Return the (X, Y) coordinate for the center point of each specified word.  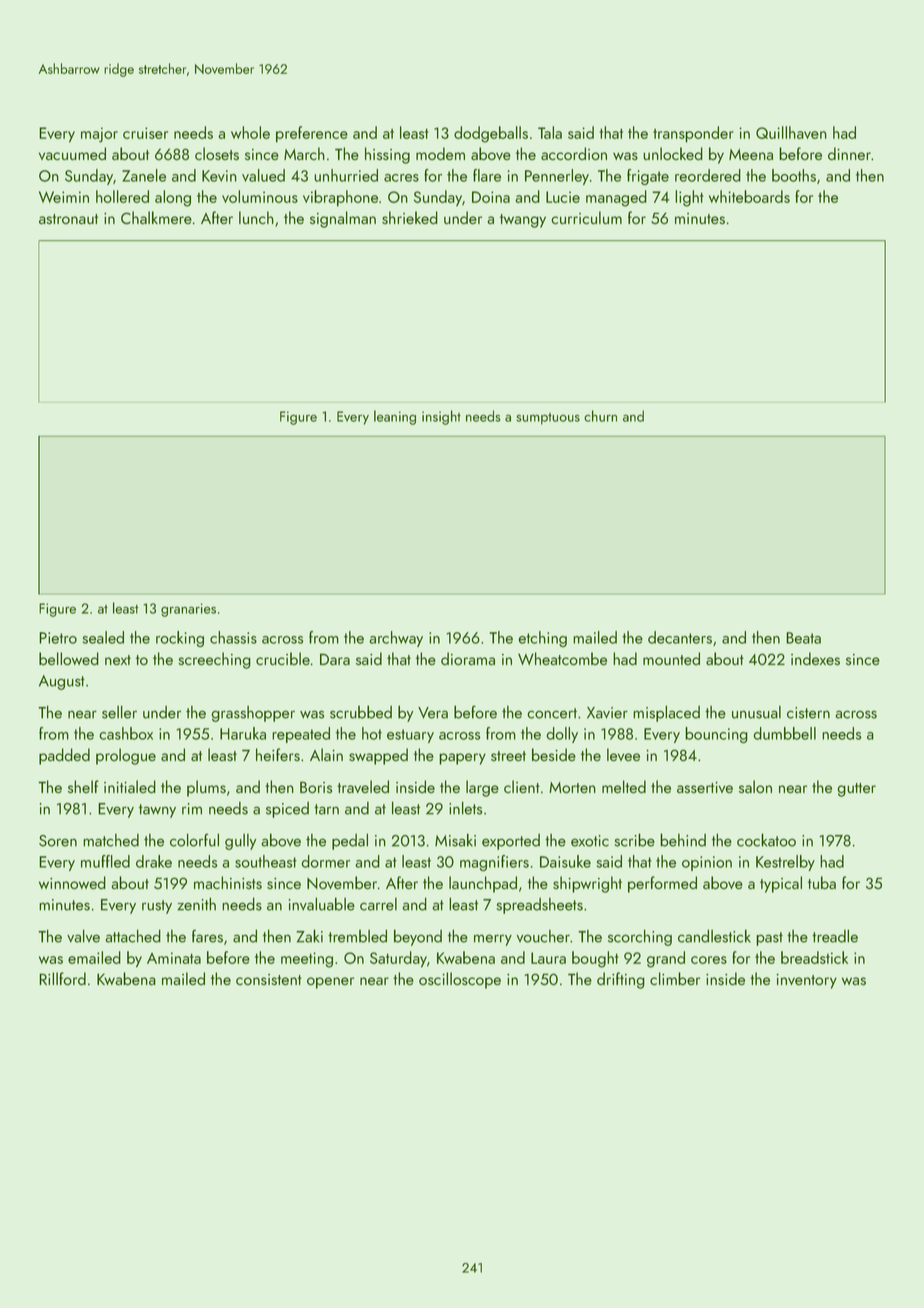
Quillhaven (791, 132)
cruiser (145, 133)
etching (542, 639)
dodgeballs (491, 134)
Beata (803, 638)
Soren (58, 841)
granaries (188, 610)
